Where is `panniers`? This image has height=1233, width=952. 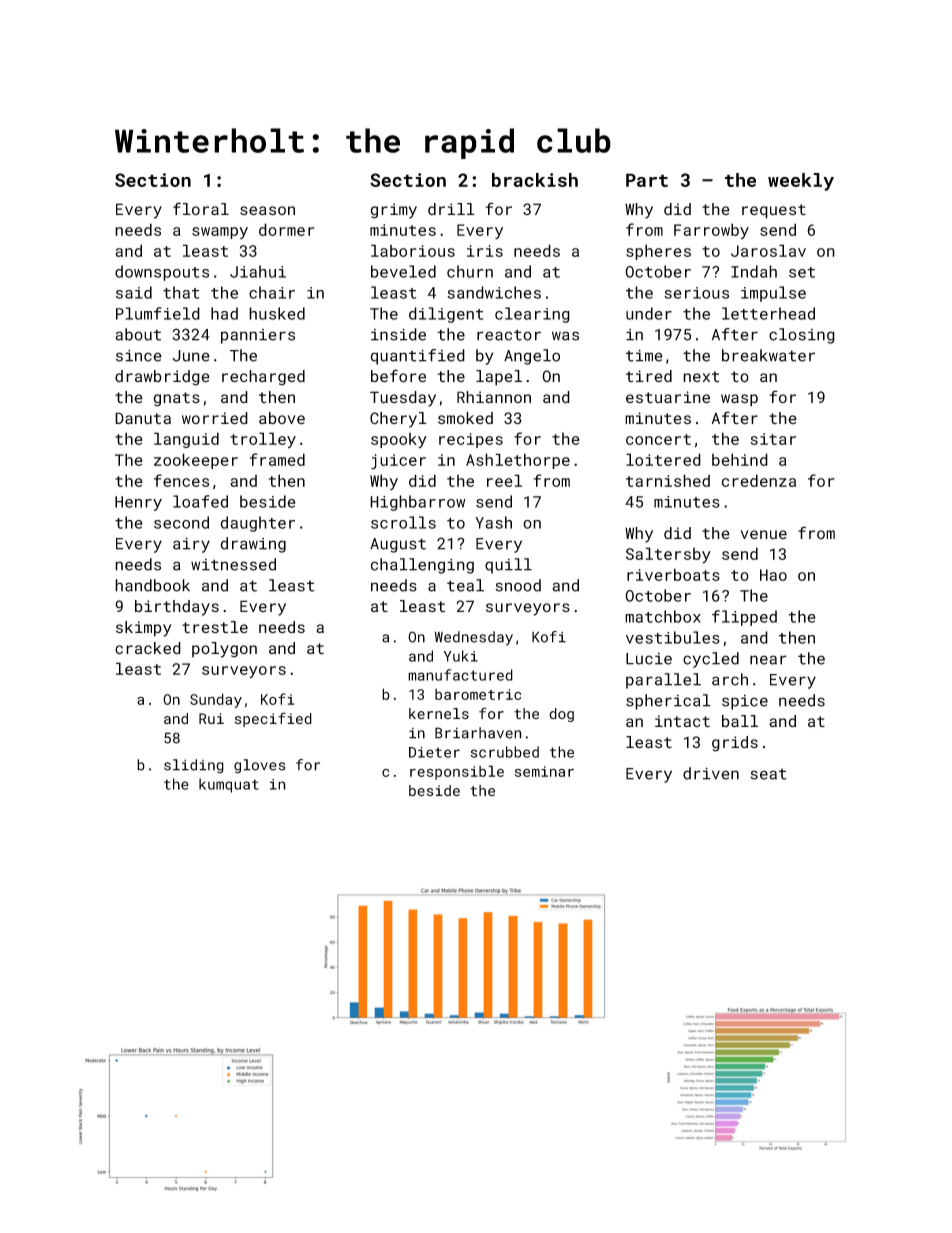
panniers is located at coordinates (258, 336).
